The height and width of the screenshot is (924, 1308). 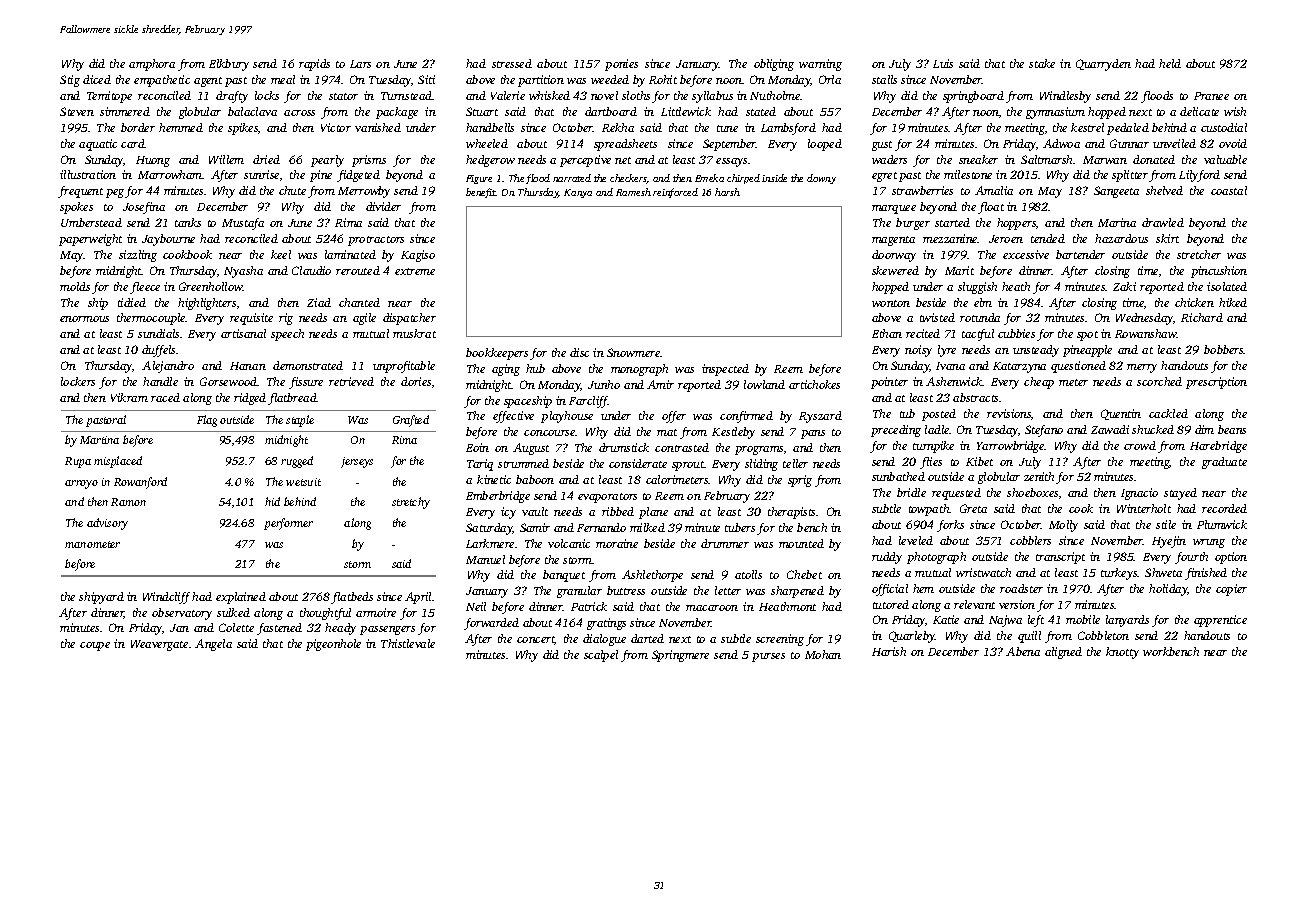 What do you see at coordinates (820, 65) in the screenshot?
I see `warning` at bounding box center [820, 65].
